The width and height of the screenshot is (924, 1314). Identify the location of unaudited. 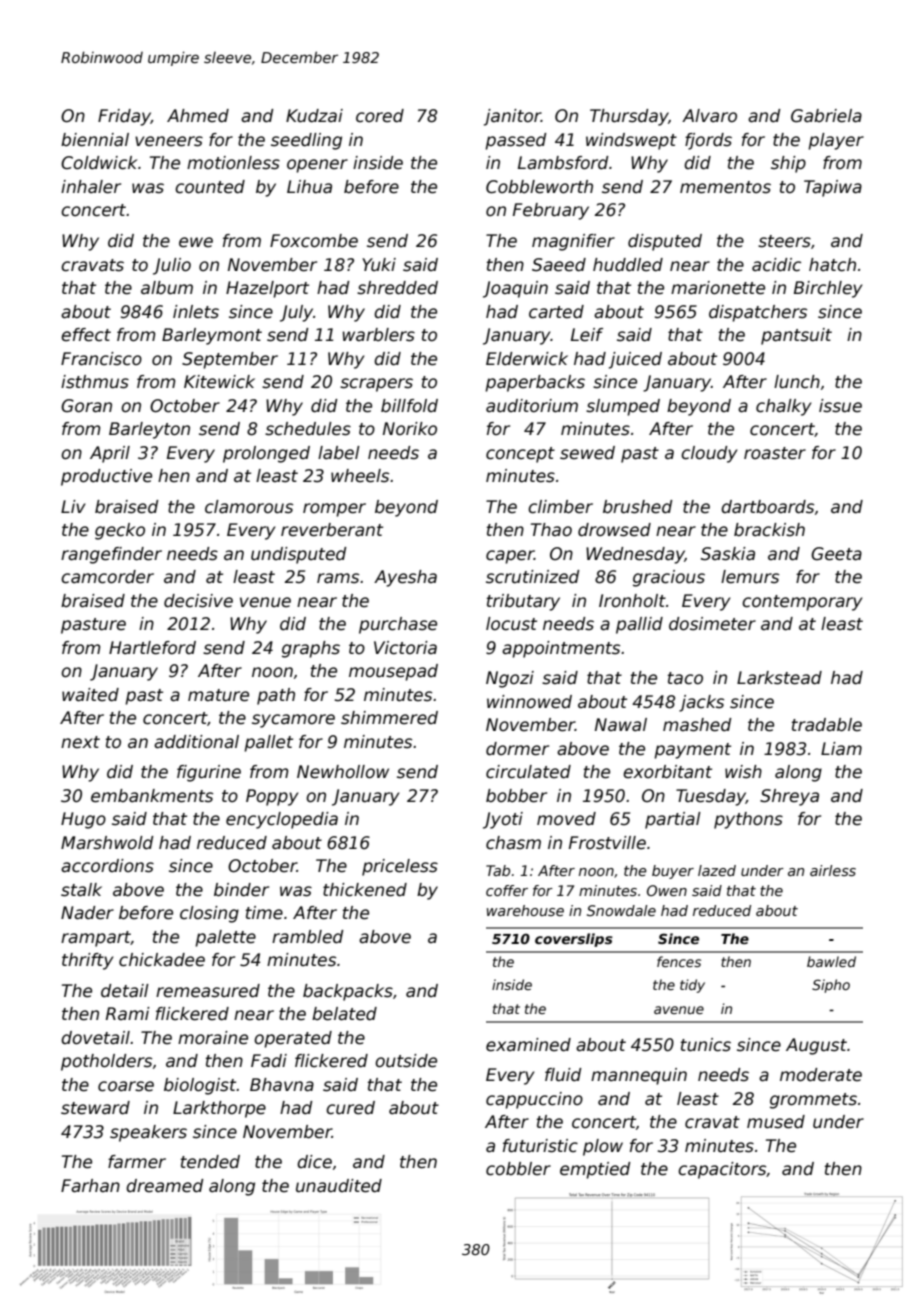
(339, 1186).
